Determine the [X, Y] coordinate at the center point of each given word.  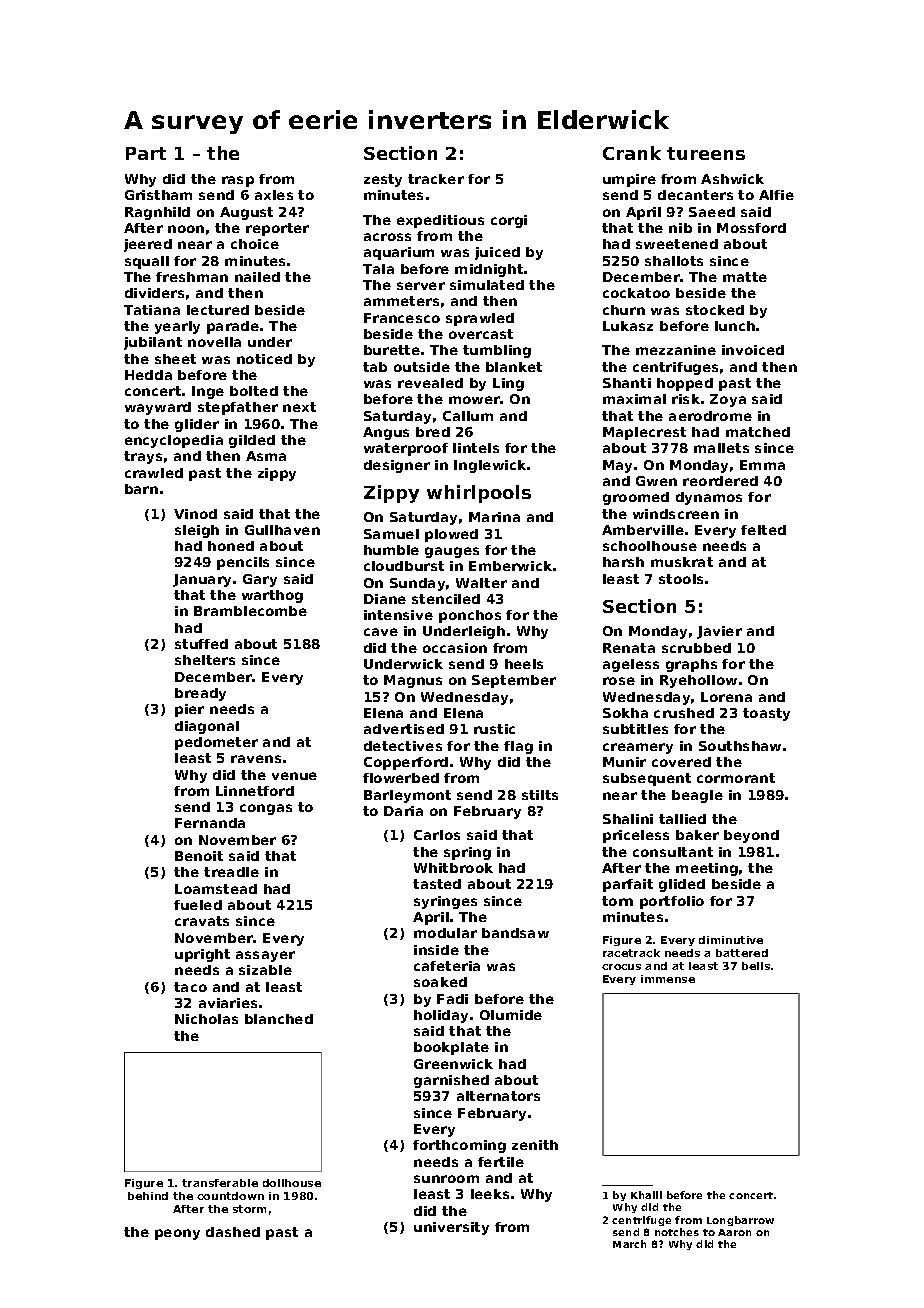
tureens [706, 153]
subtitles [635, 729]
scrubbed [696, 648]
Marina [494, 517]
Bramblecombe [250, 611]
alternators [498, 1096]
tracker [436, 179]
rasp [238, 181]
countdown [230, 1196]
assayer [265, 956]
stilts [540, 795]
